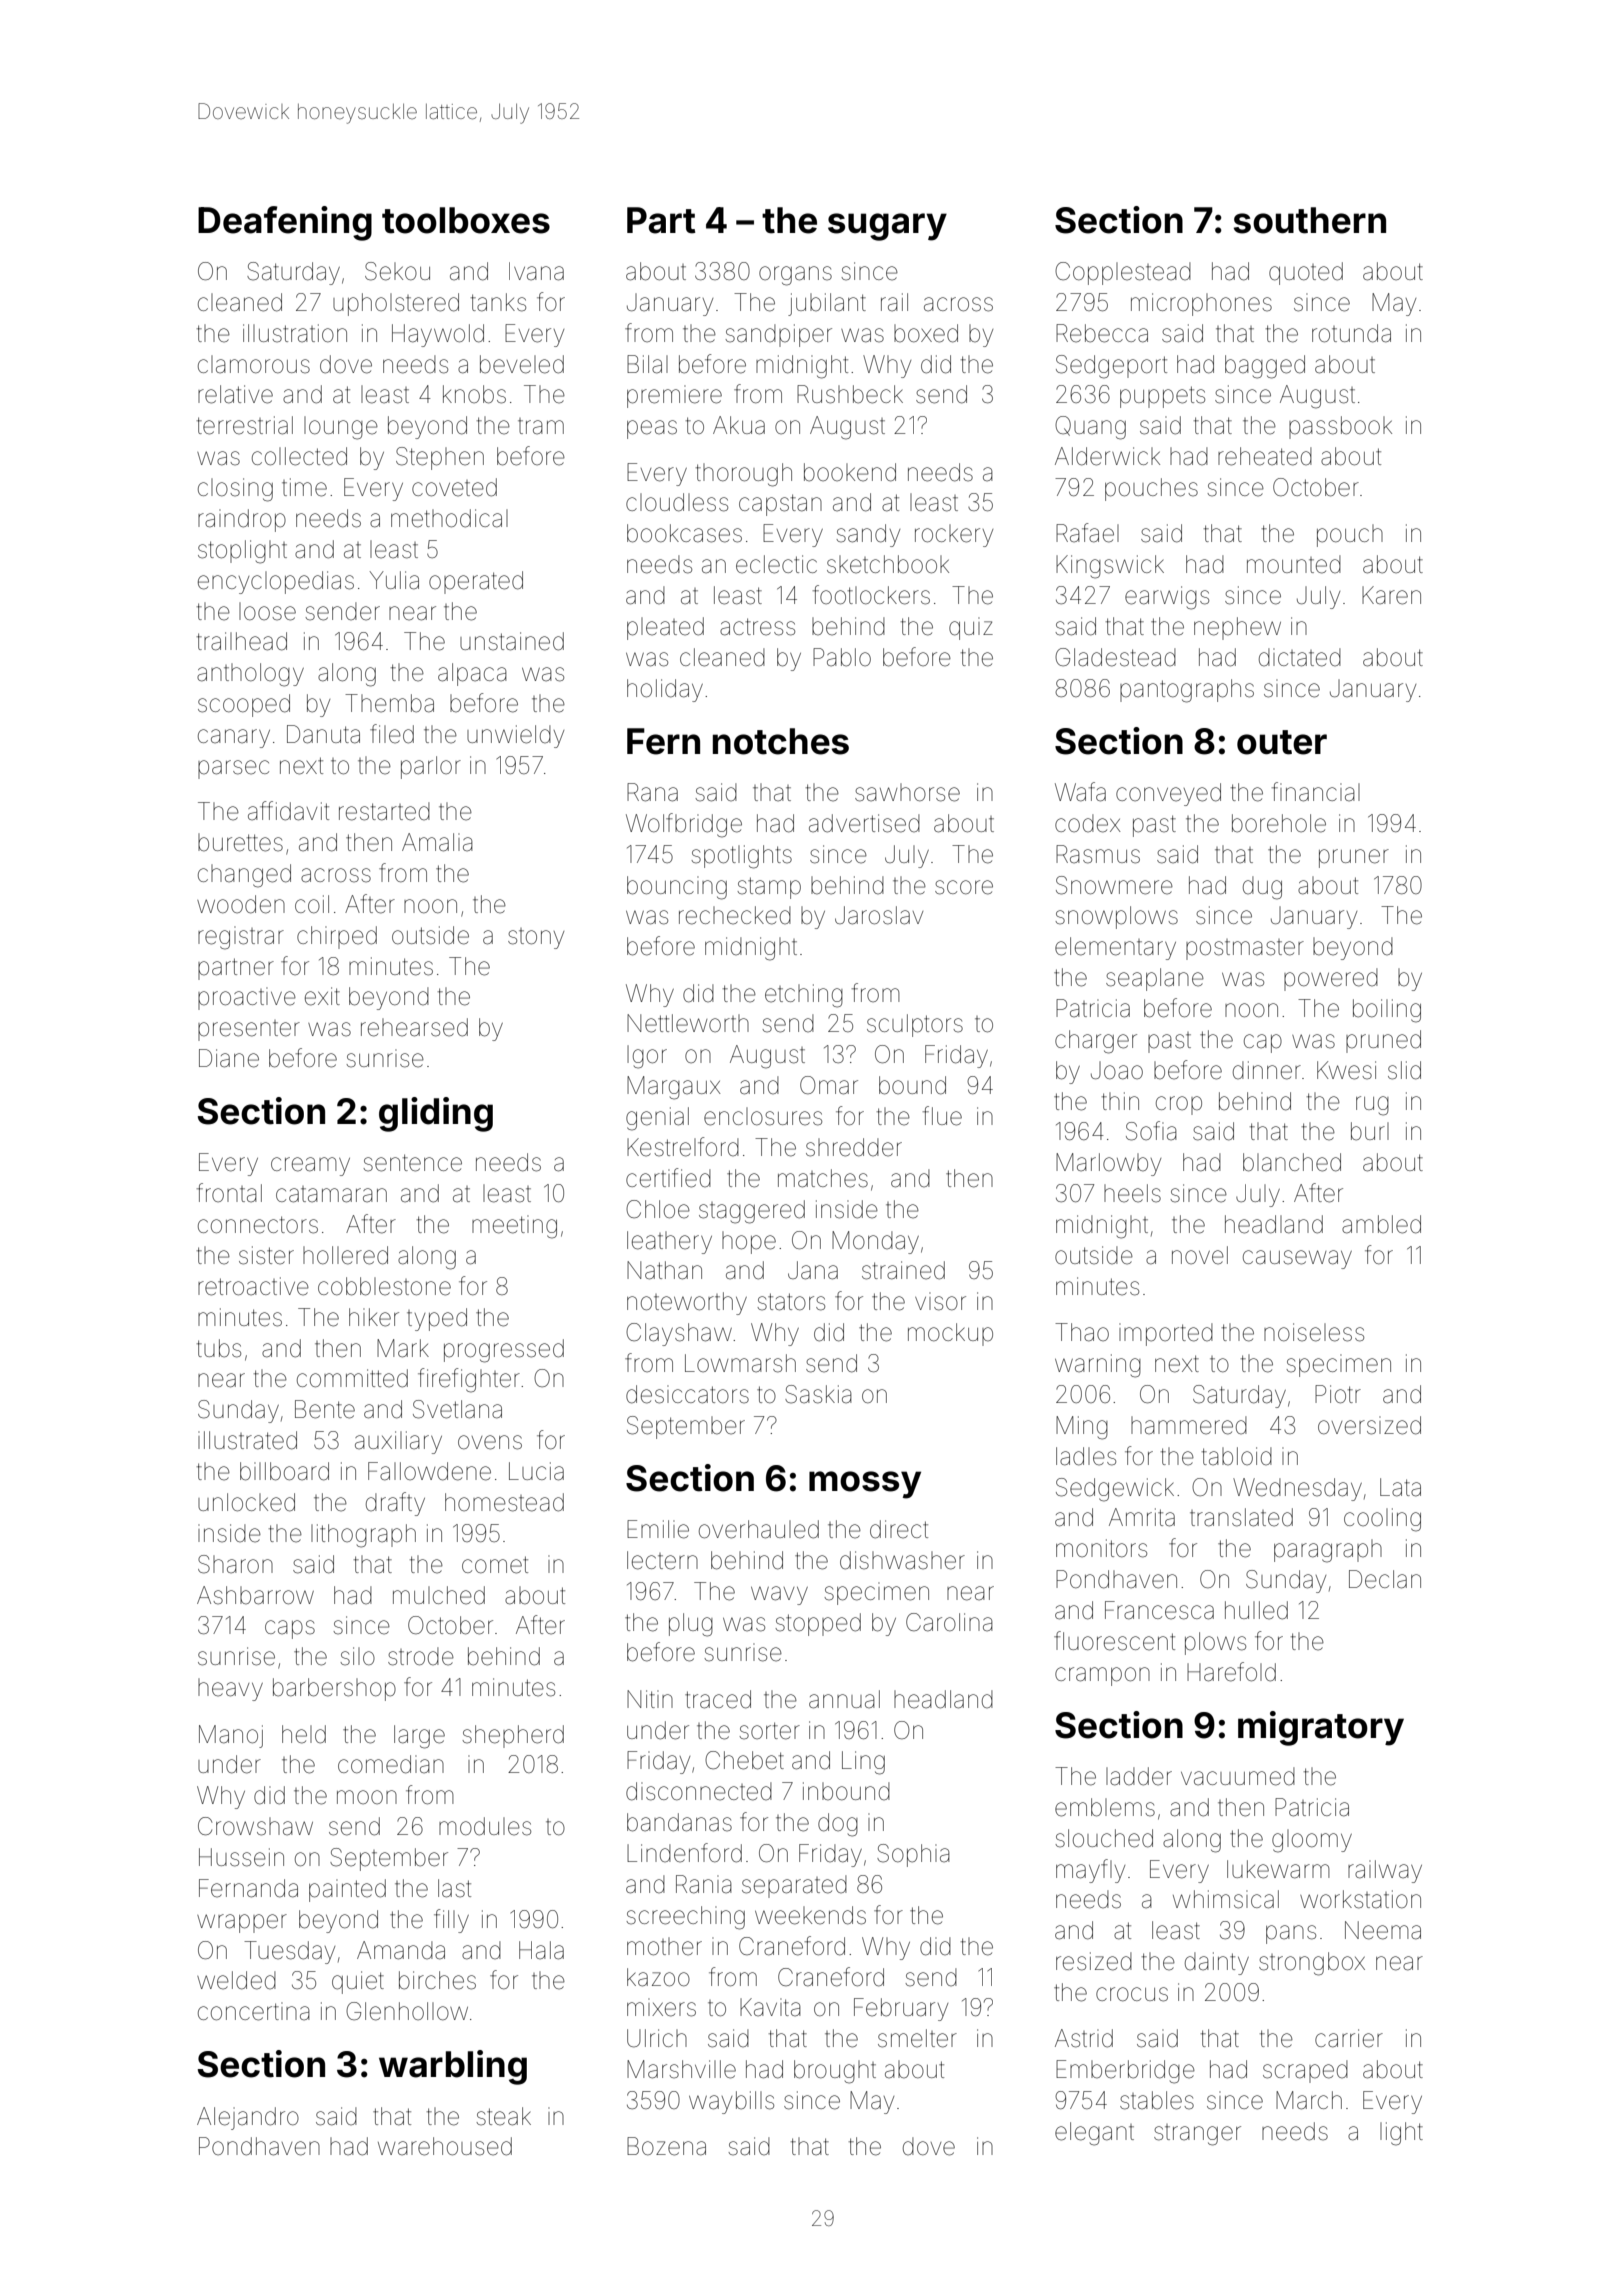 The height and width of the document is (2292, 1620). I want to click on sugary, so click(887, 227).
